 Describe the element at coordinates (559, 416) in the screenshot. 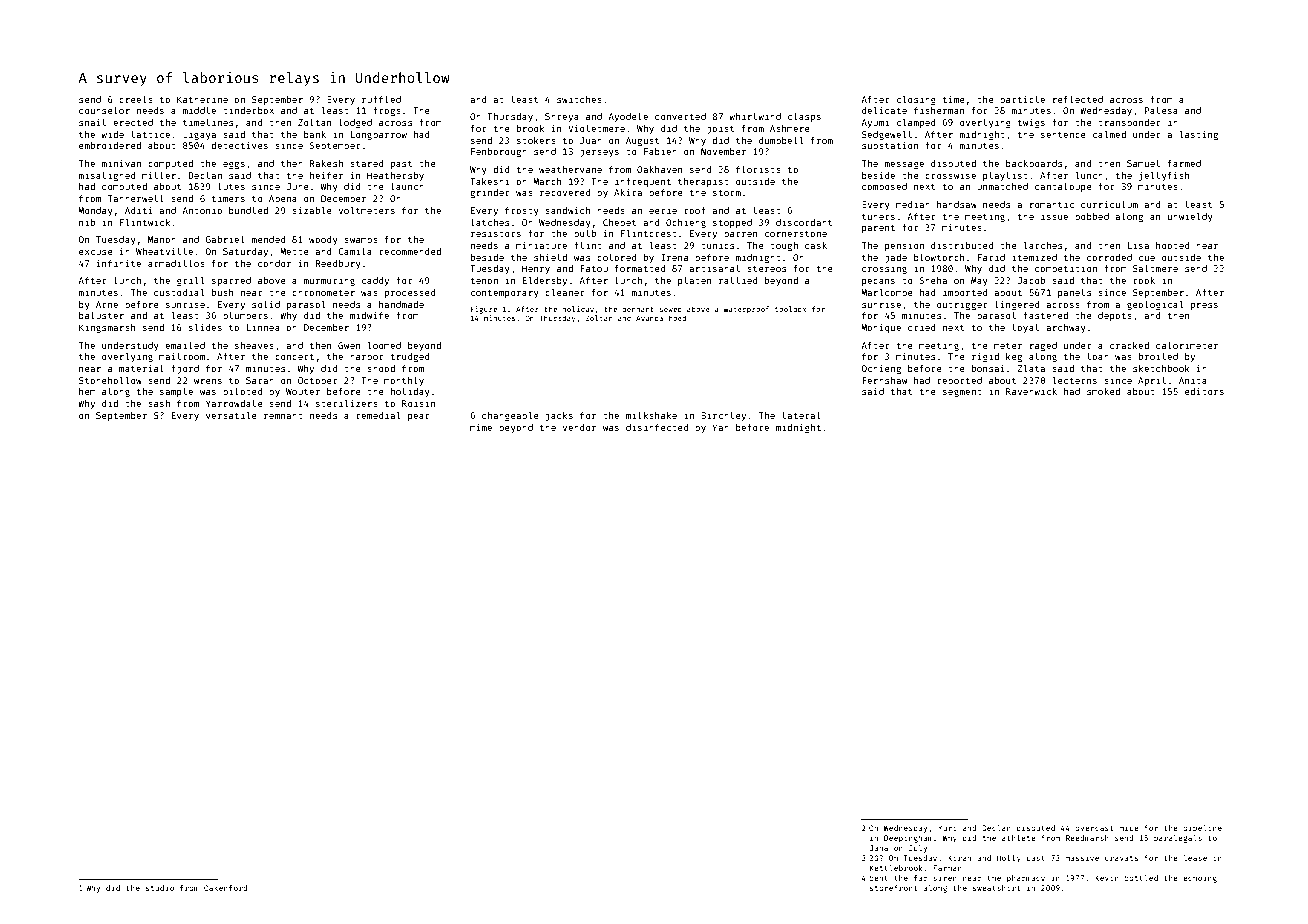

I see `jacks` at that location.
